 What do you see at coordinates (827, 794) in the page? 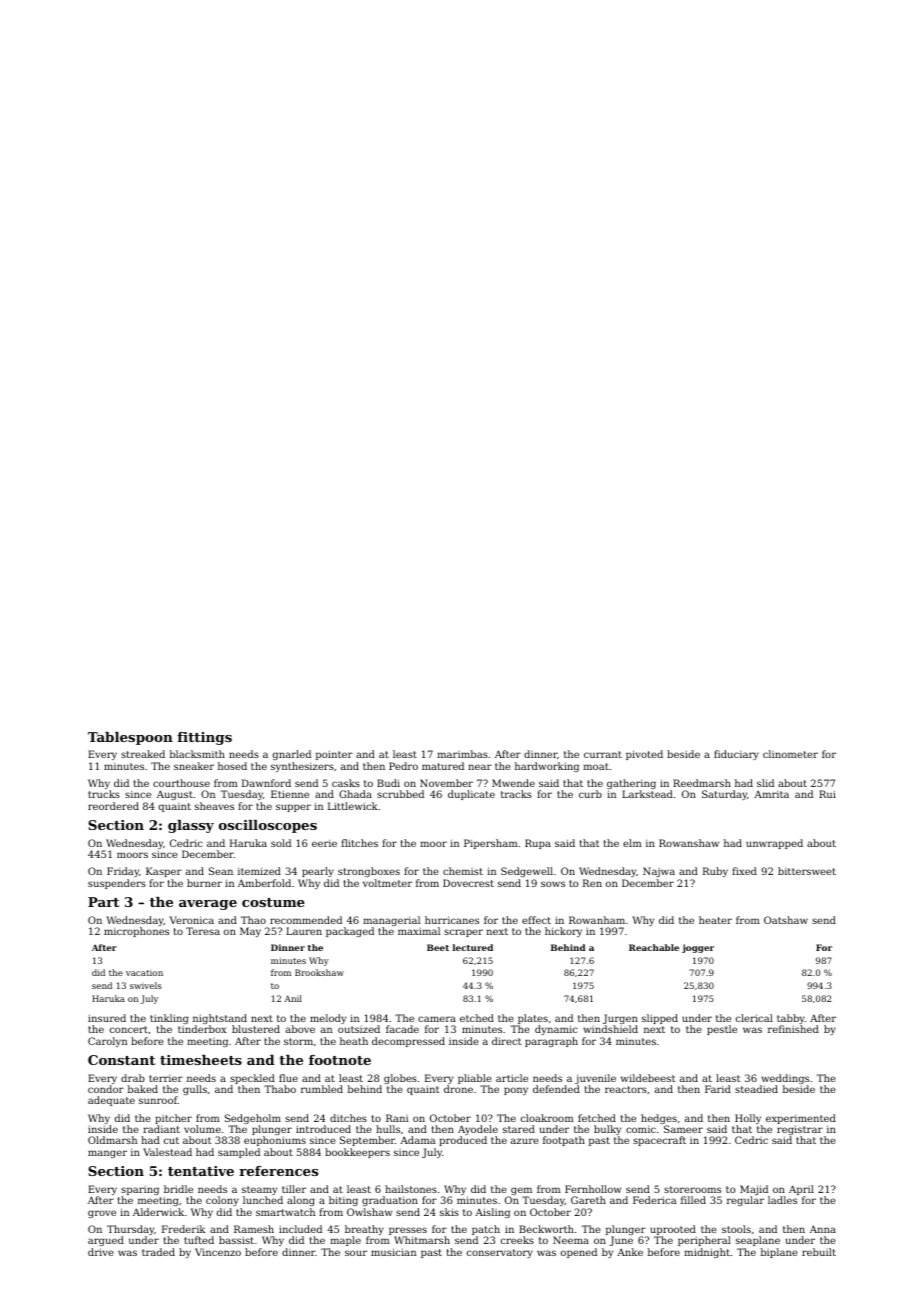
I see `Rui` at bounding box center [827, 794].
